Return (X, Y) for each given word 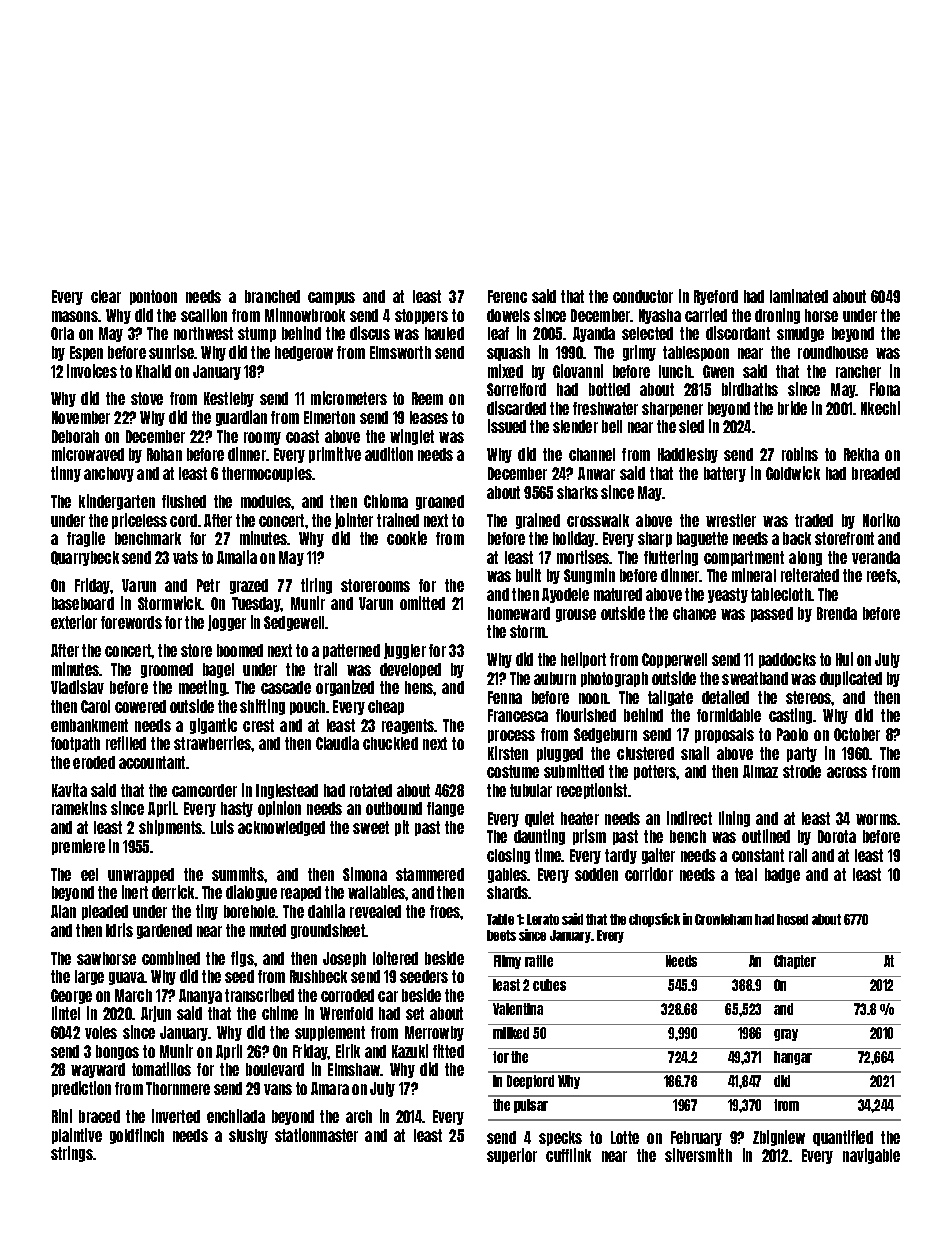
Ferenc (507, 296)
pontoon (153, 297)
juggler (405, 651)
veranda (876, 557)
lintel (66, 1013)
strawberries (213, 743)
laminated (799, 296)
